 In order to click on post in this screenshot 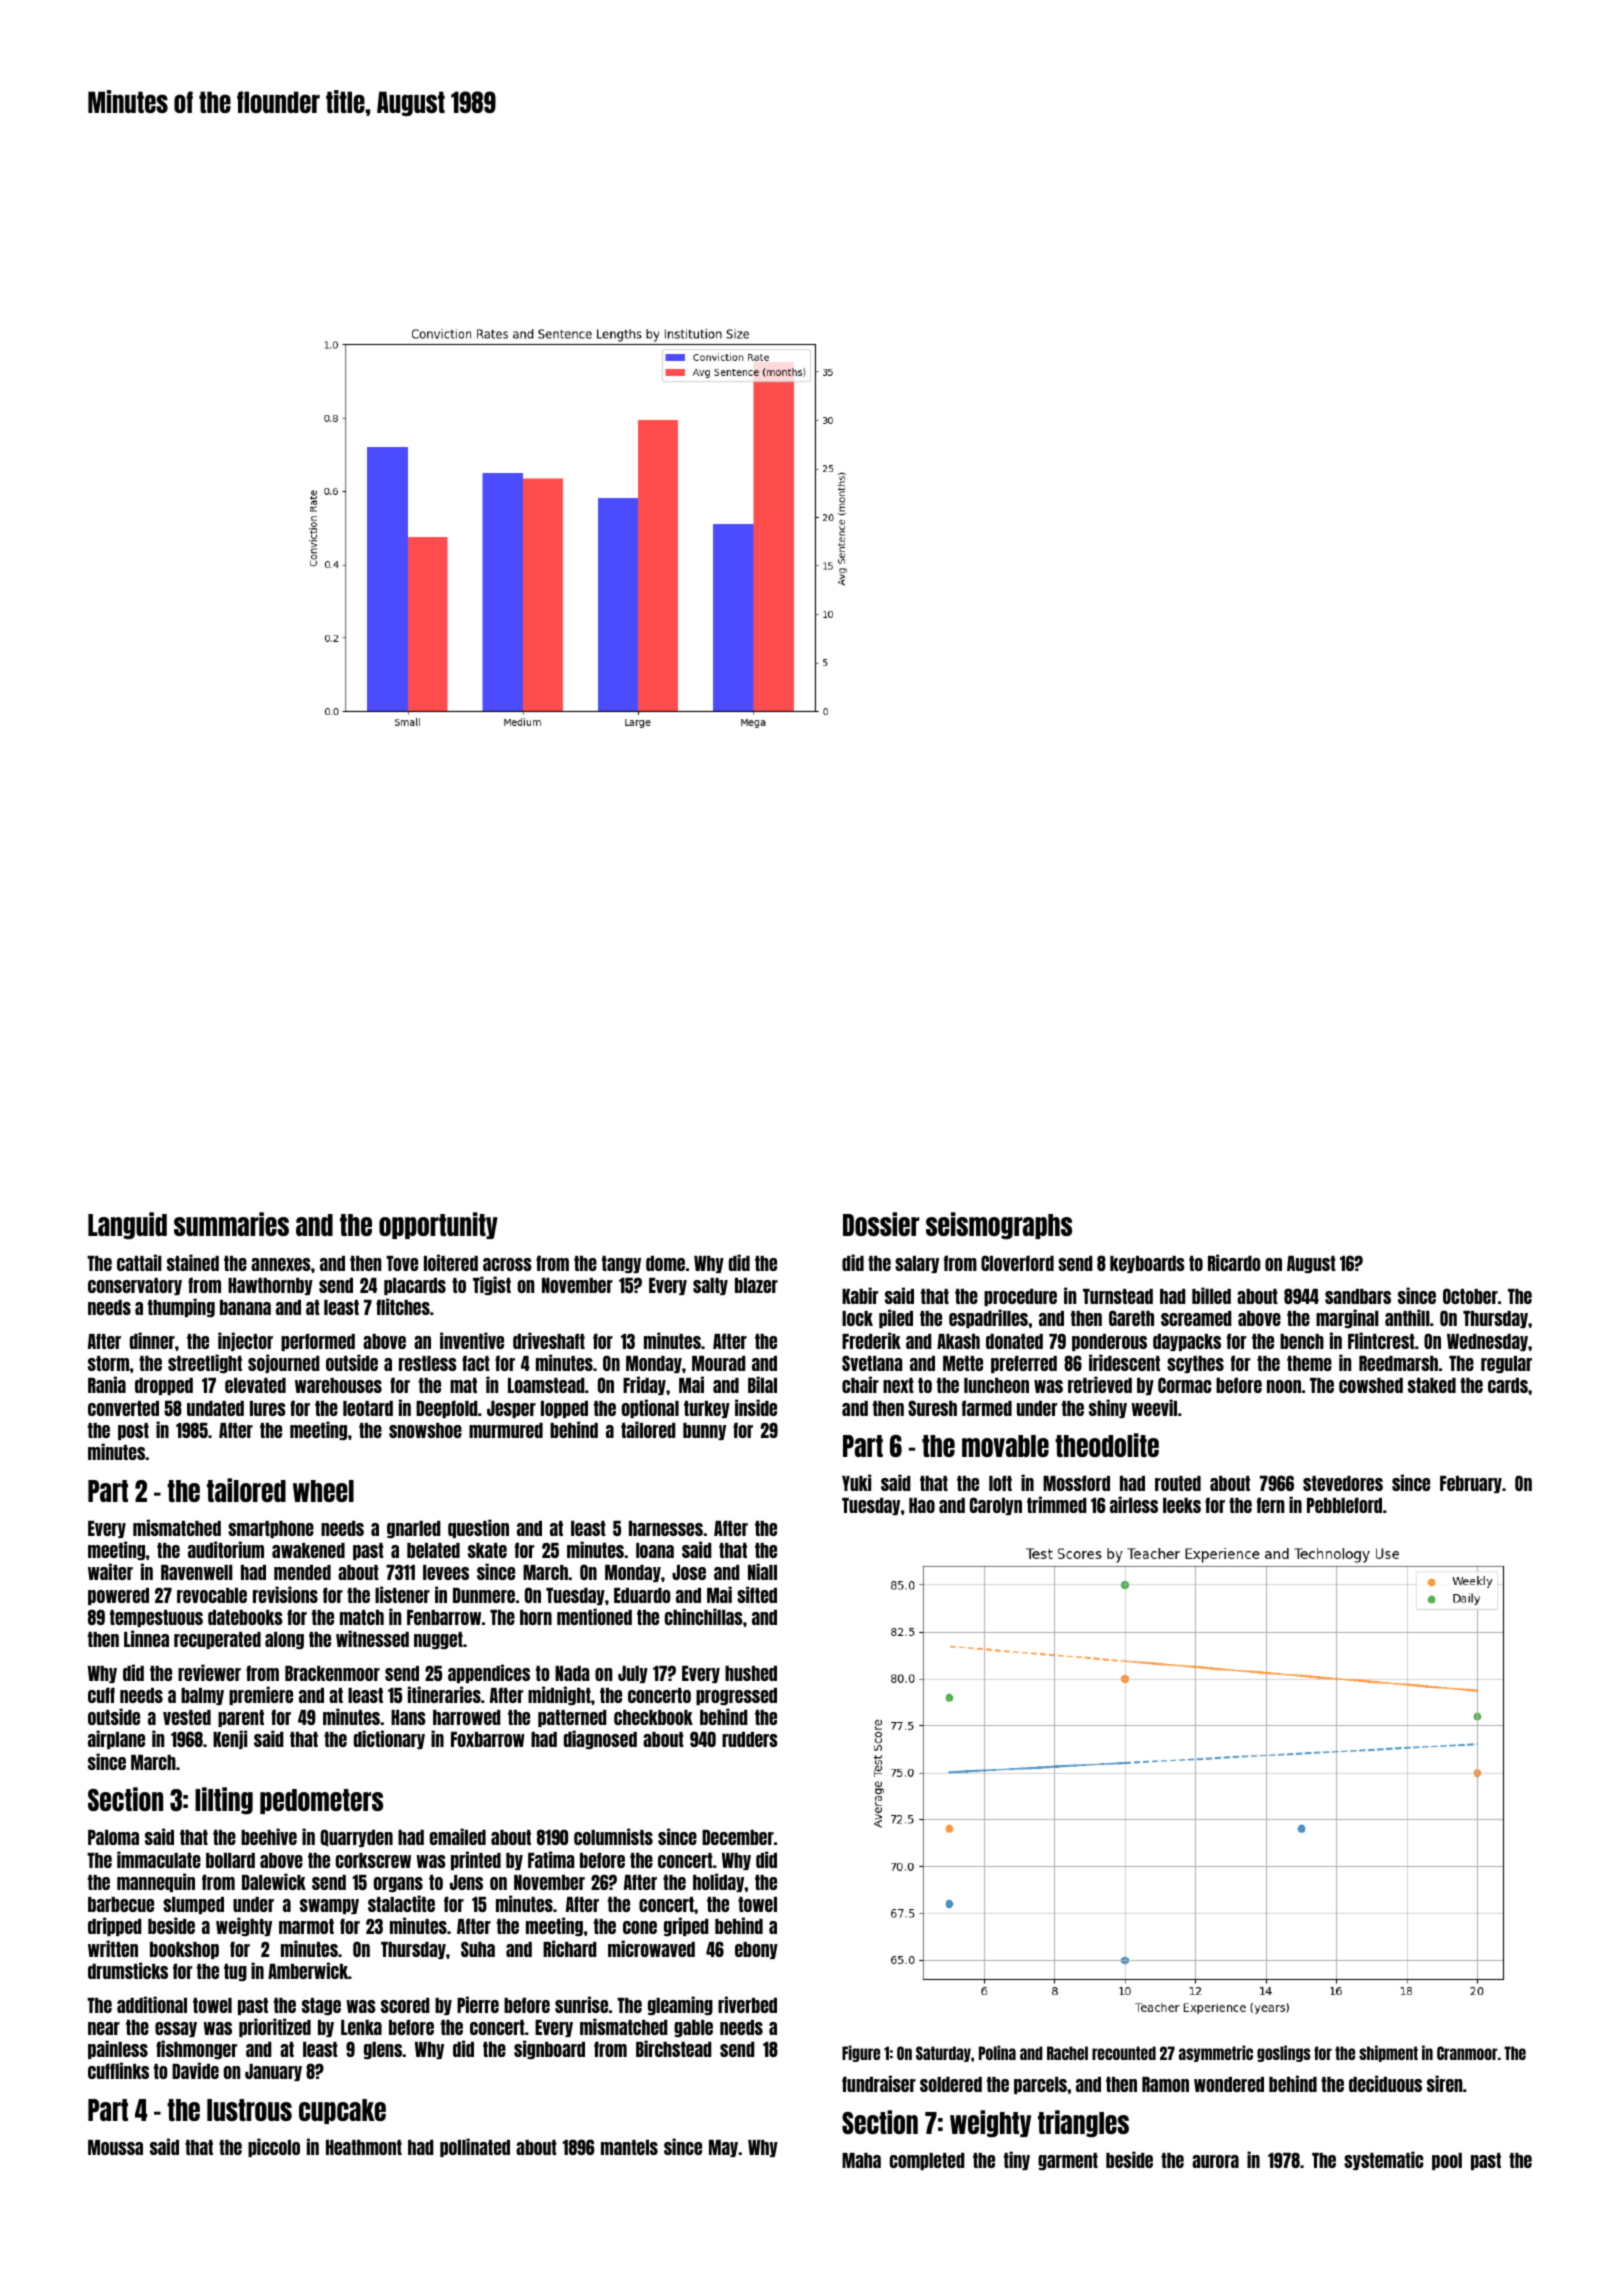, I will do `click(133, 1431)`.
